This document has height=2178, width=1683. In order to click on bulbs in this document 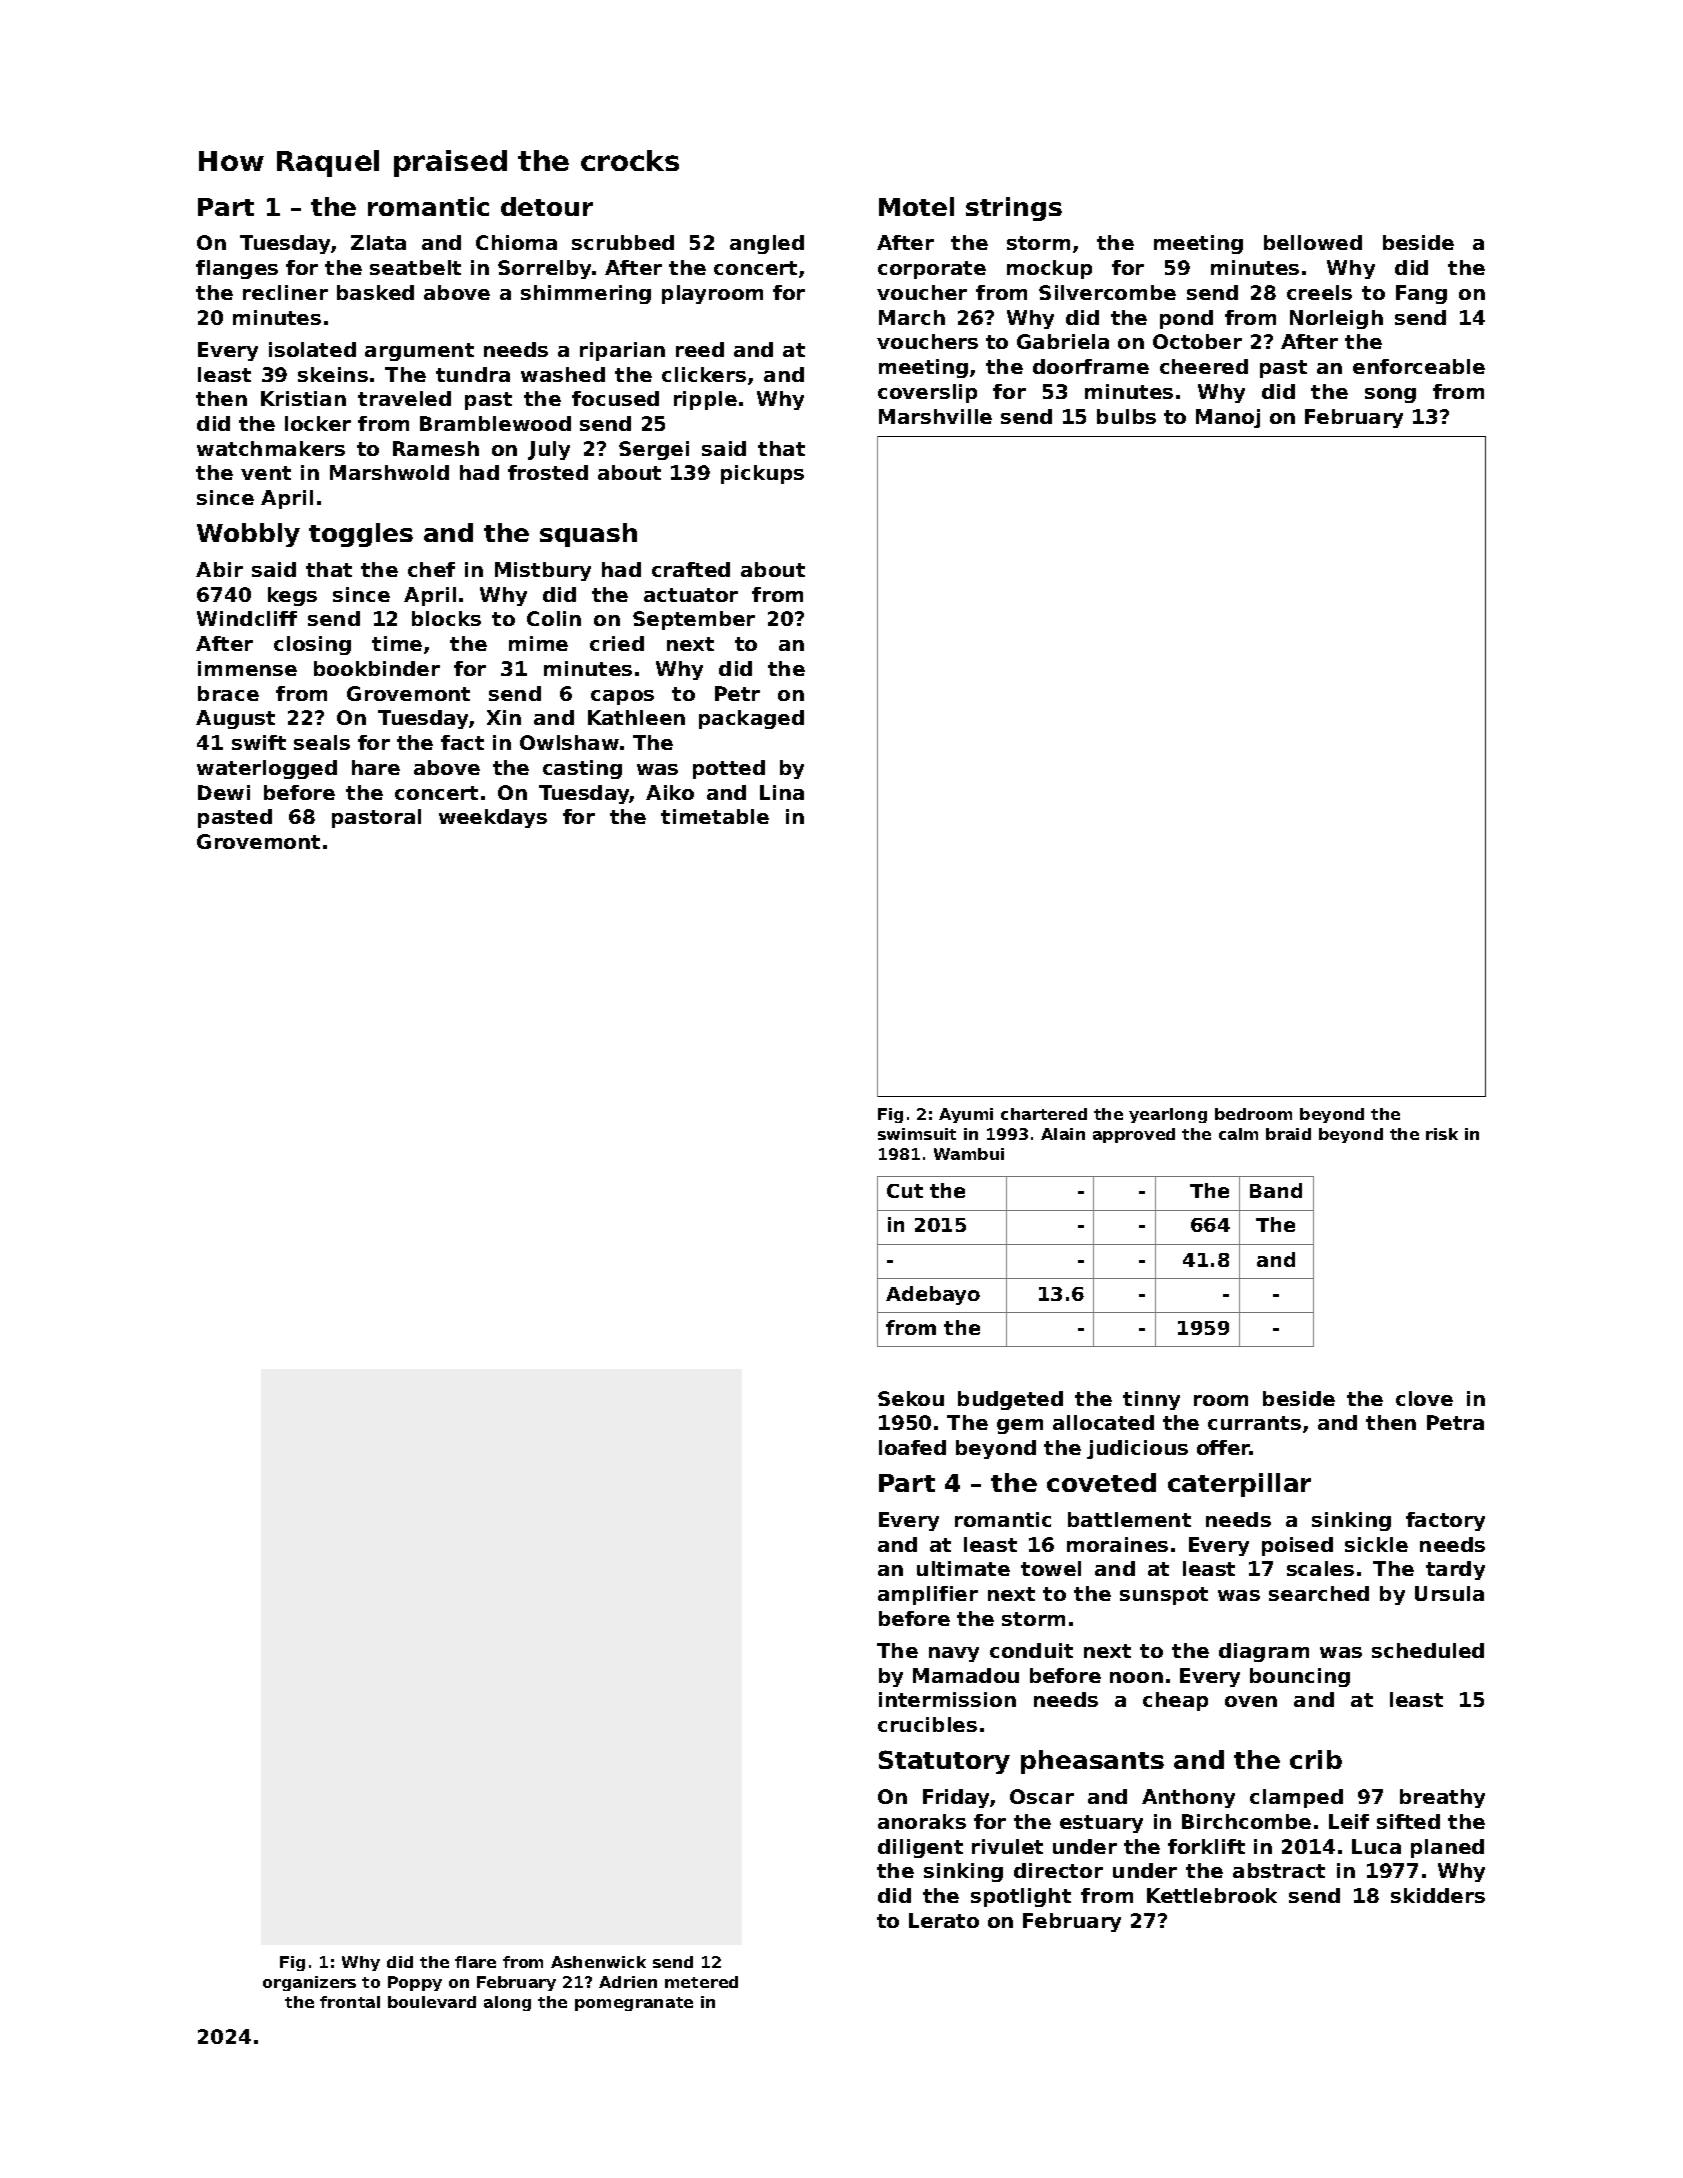, I will do `click(1126, 416)`.
